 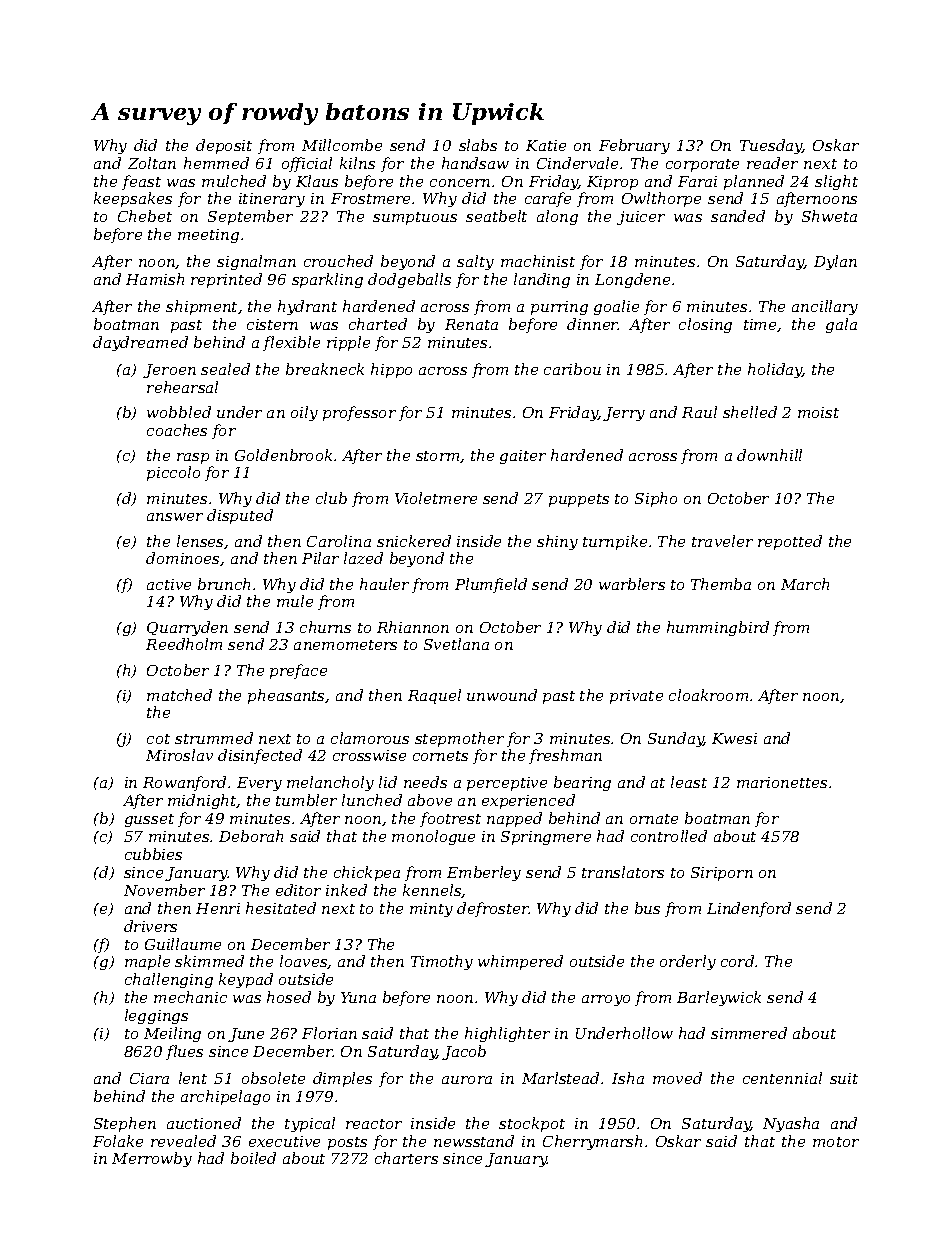 I want to click on aurora, so click(x=467, y=1080).
